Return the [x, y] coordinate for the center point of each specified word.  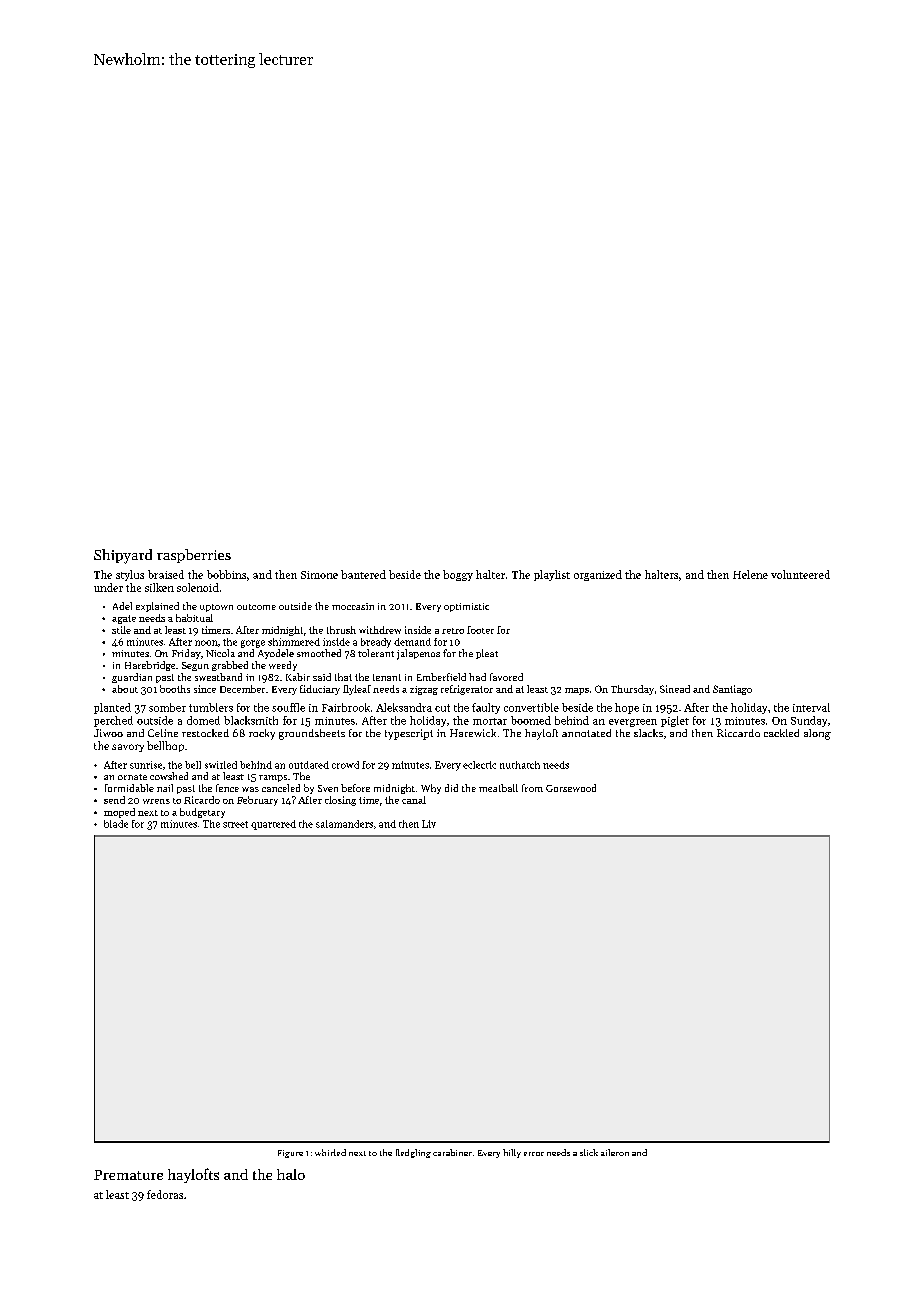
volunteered [800, 574]
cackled [781, 733]
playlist [552, 575]
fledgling [413, 1153]
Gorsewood [571, 788]
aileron [615, 1152]
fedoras [165, 1194]
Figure [290, 1154]
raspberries [194, 556]
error [534, 1154]
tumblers [211, 707]
